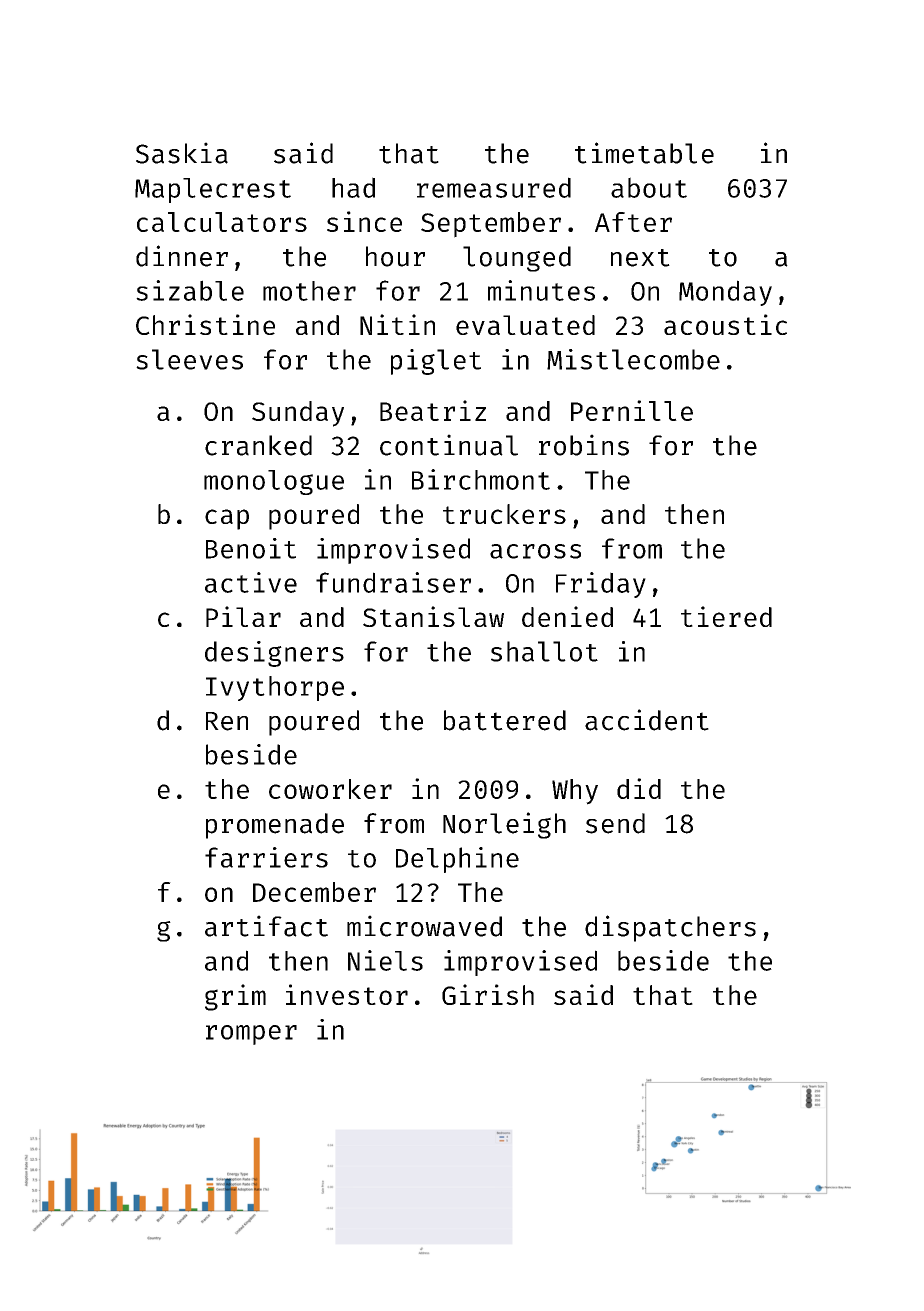 The image size is (924, 1311). What do you see at coordinates (647, 720) in the page?
I see `accident` at bounding box center [647, 720].
